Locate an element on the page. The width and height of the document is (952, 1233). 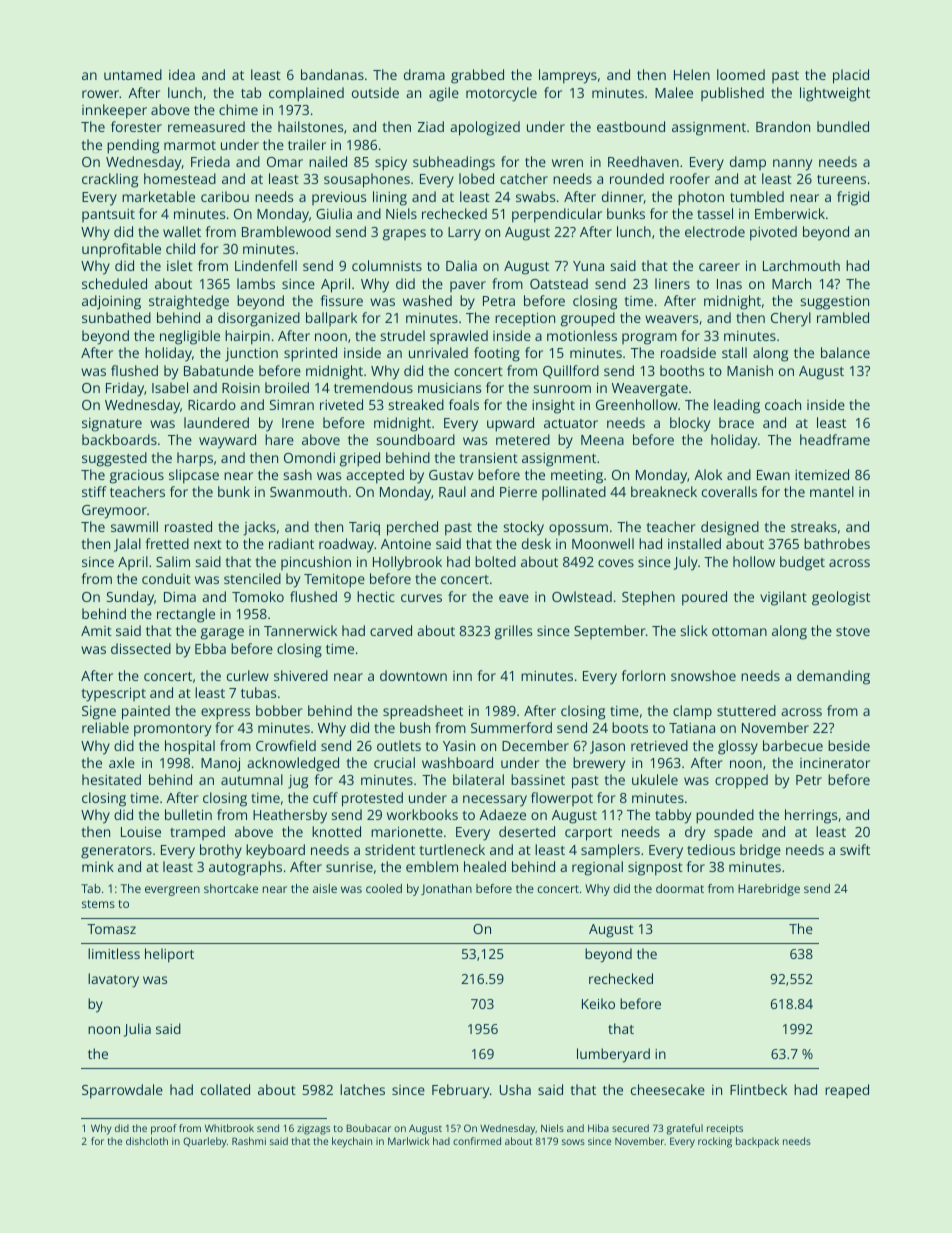
typescript is located at coordinates (114, 695).
